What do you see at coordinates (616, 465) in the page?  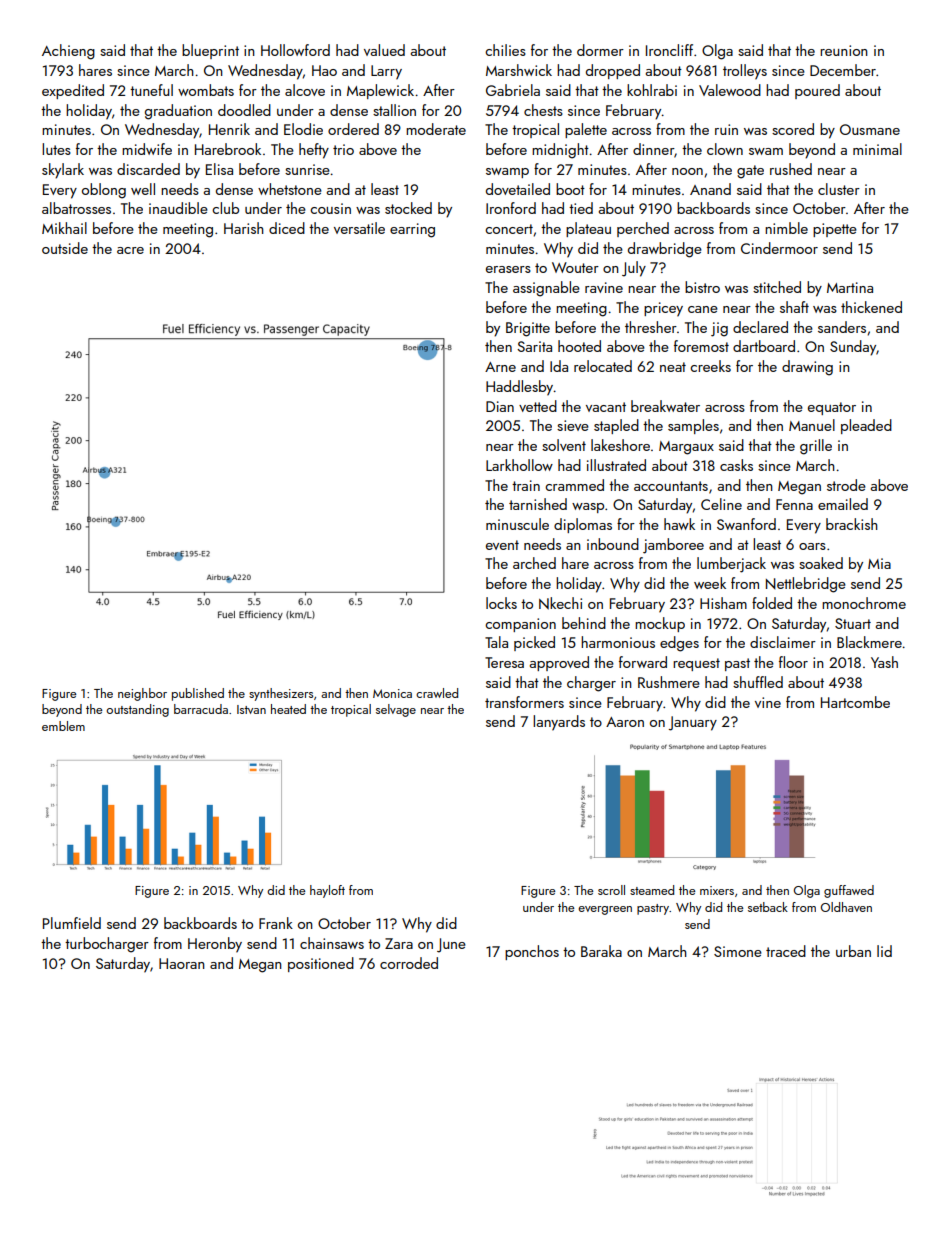 I see `illustrated` at bounding box center [616, 465].
